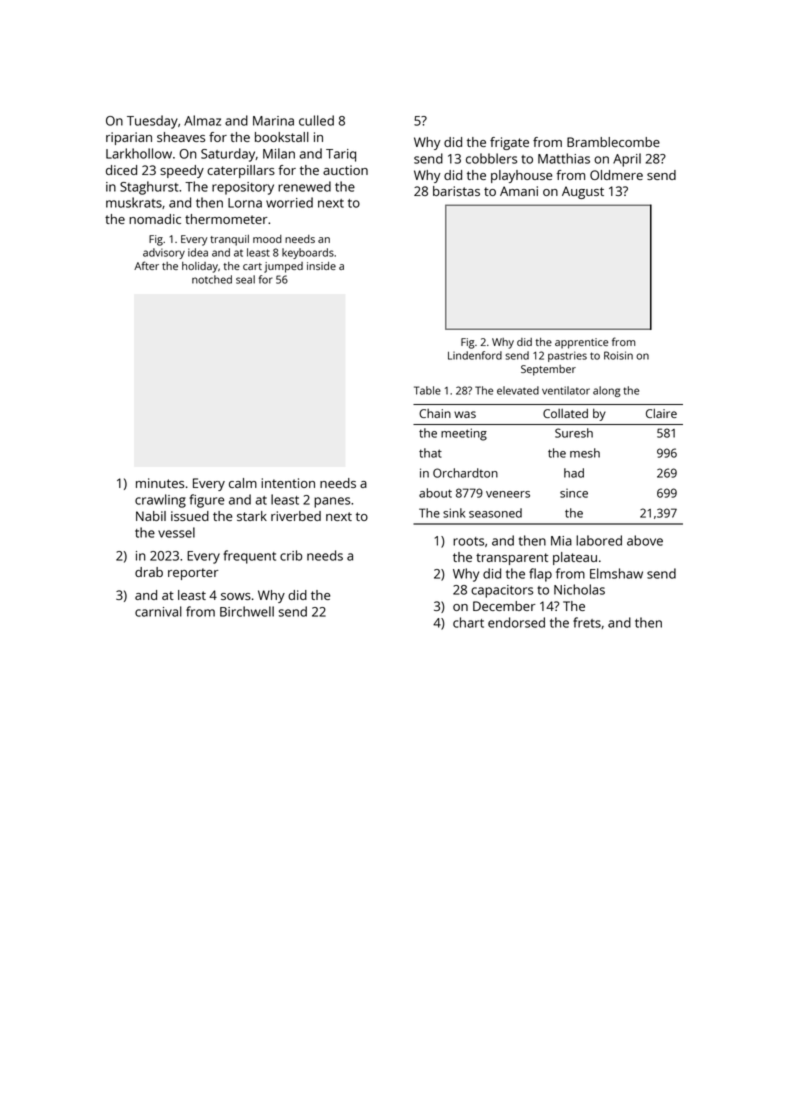 The width and height of the page is (788, 1119). What do you see at coordinates (316, 120) in the page?
I see `culled` at bounding box center [316, 120].
